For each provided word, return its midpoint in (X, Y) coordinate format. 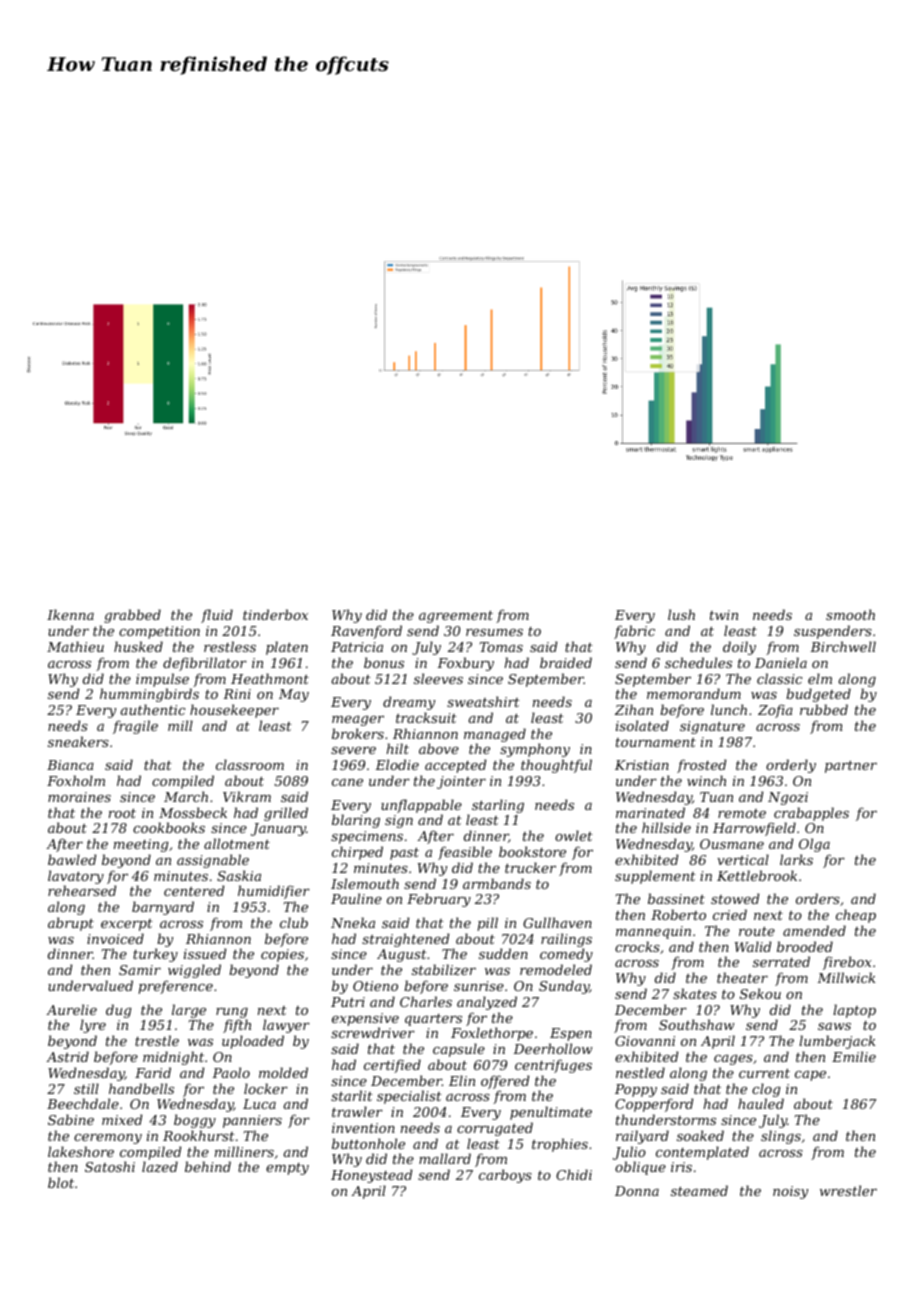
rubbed (824, 709)
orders (818, 898)
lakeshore (81, 1151)
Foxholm (76, 780)
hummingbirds (149, 695)
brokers (358, 733)
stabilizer (444, 970)
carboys (505, 1176)
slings (781, 1137)
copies (282, 955)
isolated (642, 725)
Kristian (642, 765)
